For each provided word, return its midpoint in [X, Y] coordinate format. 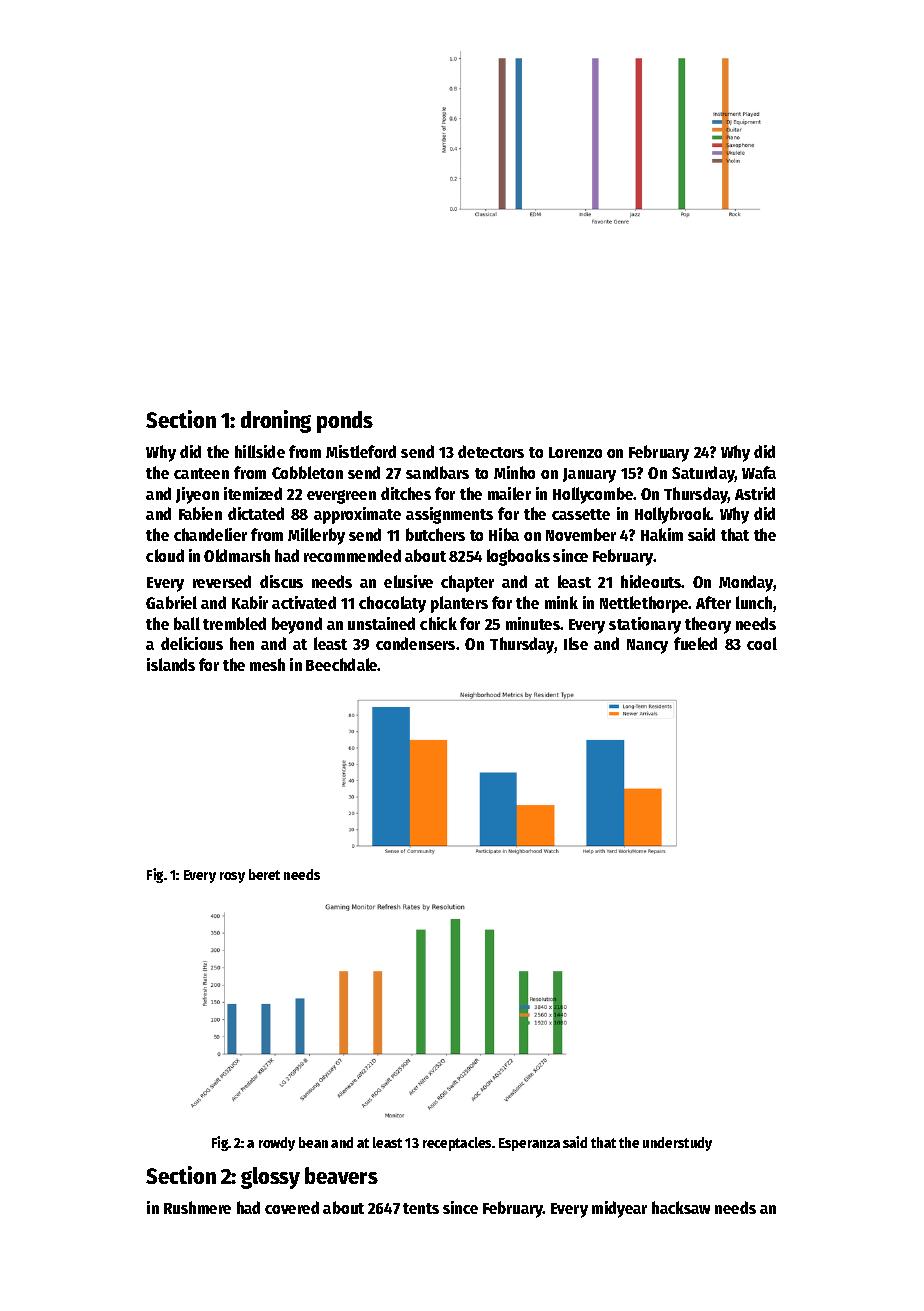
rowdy [277, 1144]
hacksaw [681, 1207]
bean [313, 1142]
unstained [381, 623]
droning [276, 421]
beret [264, 874]
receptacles [457, 1144]
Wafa [759, 472]
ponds [345, 422]
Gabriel [171, 602]
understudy [677, 1144]
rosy [232, 877]
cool [762, 643]
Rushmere [197, 1207]
